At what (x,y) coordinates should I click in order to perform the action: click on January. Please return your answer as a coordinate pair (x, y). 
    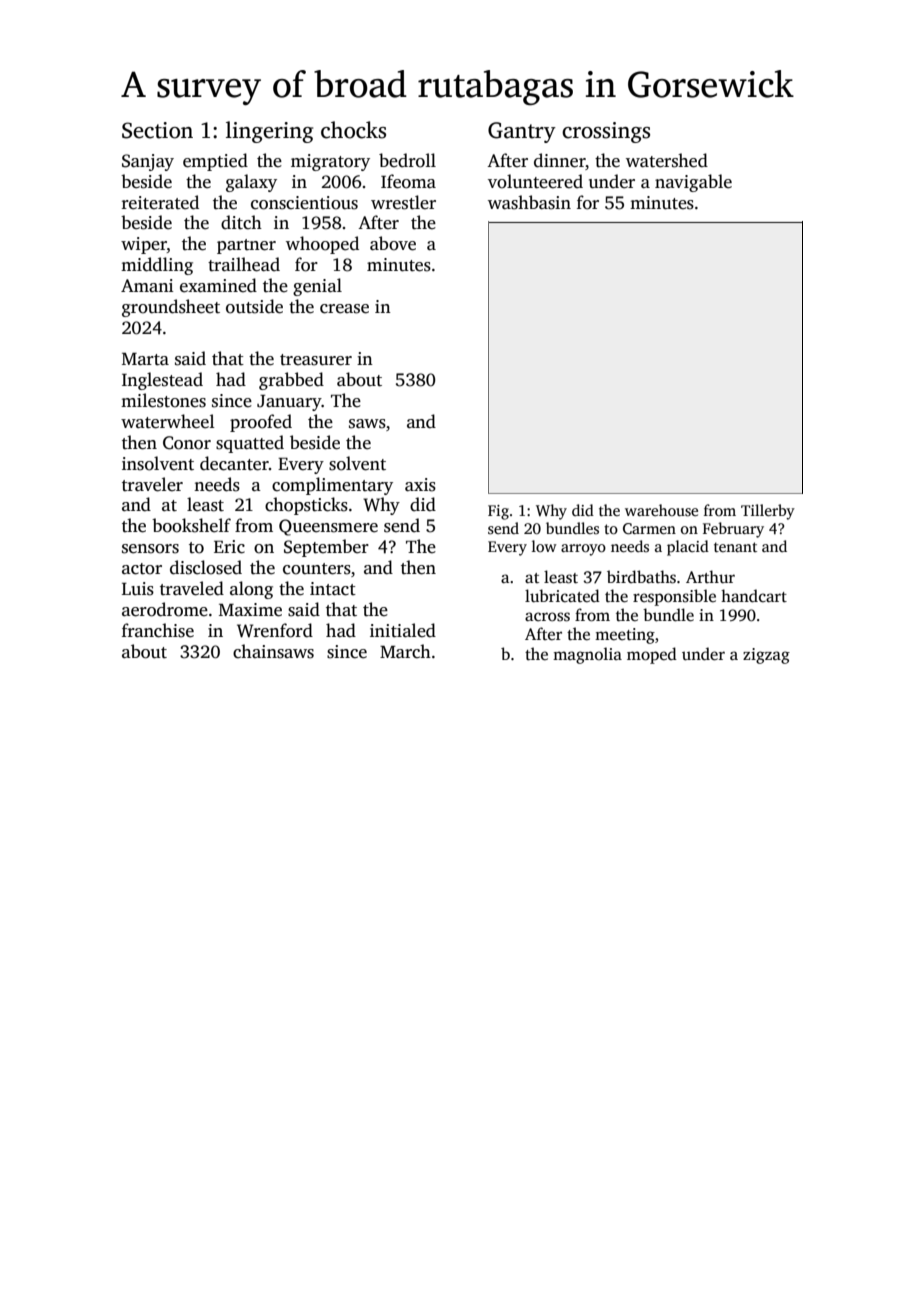
    Looking at the image, I should click on (289, 403).
